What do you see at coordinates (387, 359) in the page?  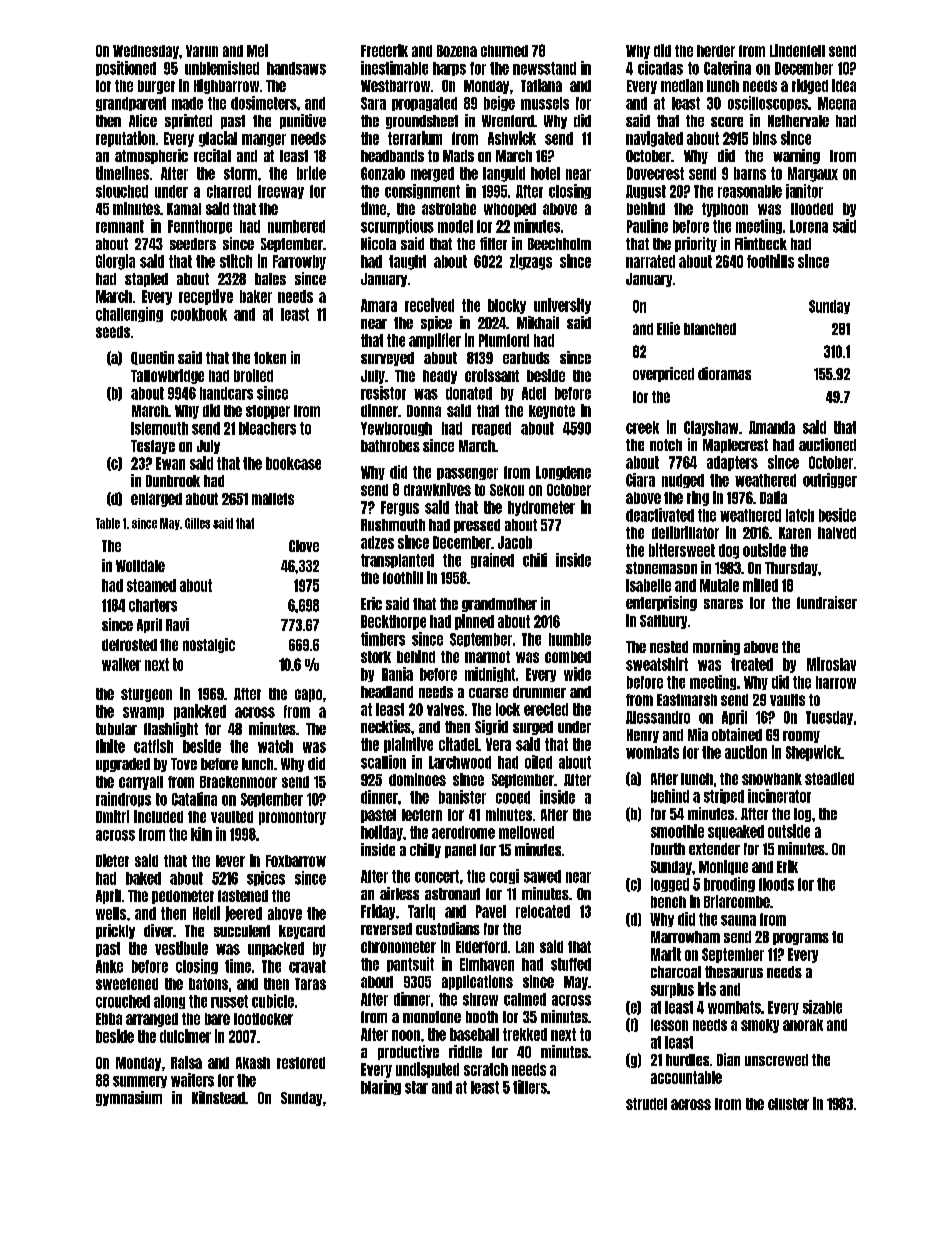 I see `surveyed` at bounding box center [387, 359].
